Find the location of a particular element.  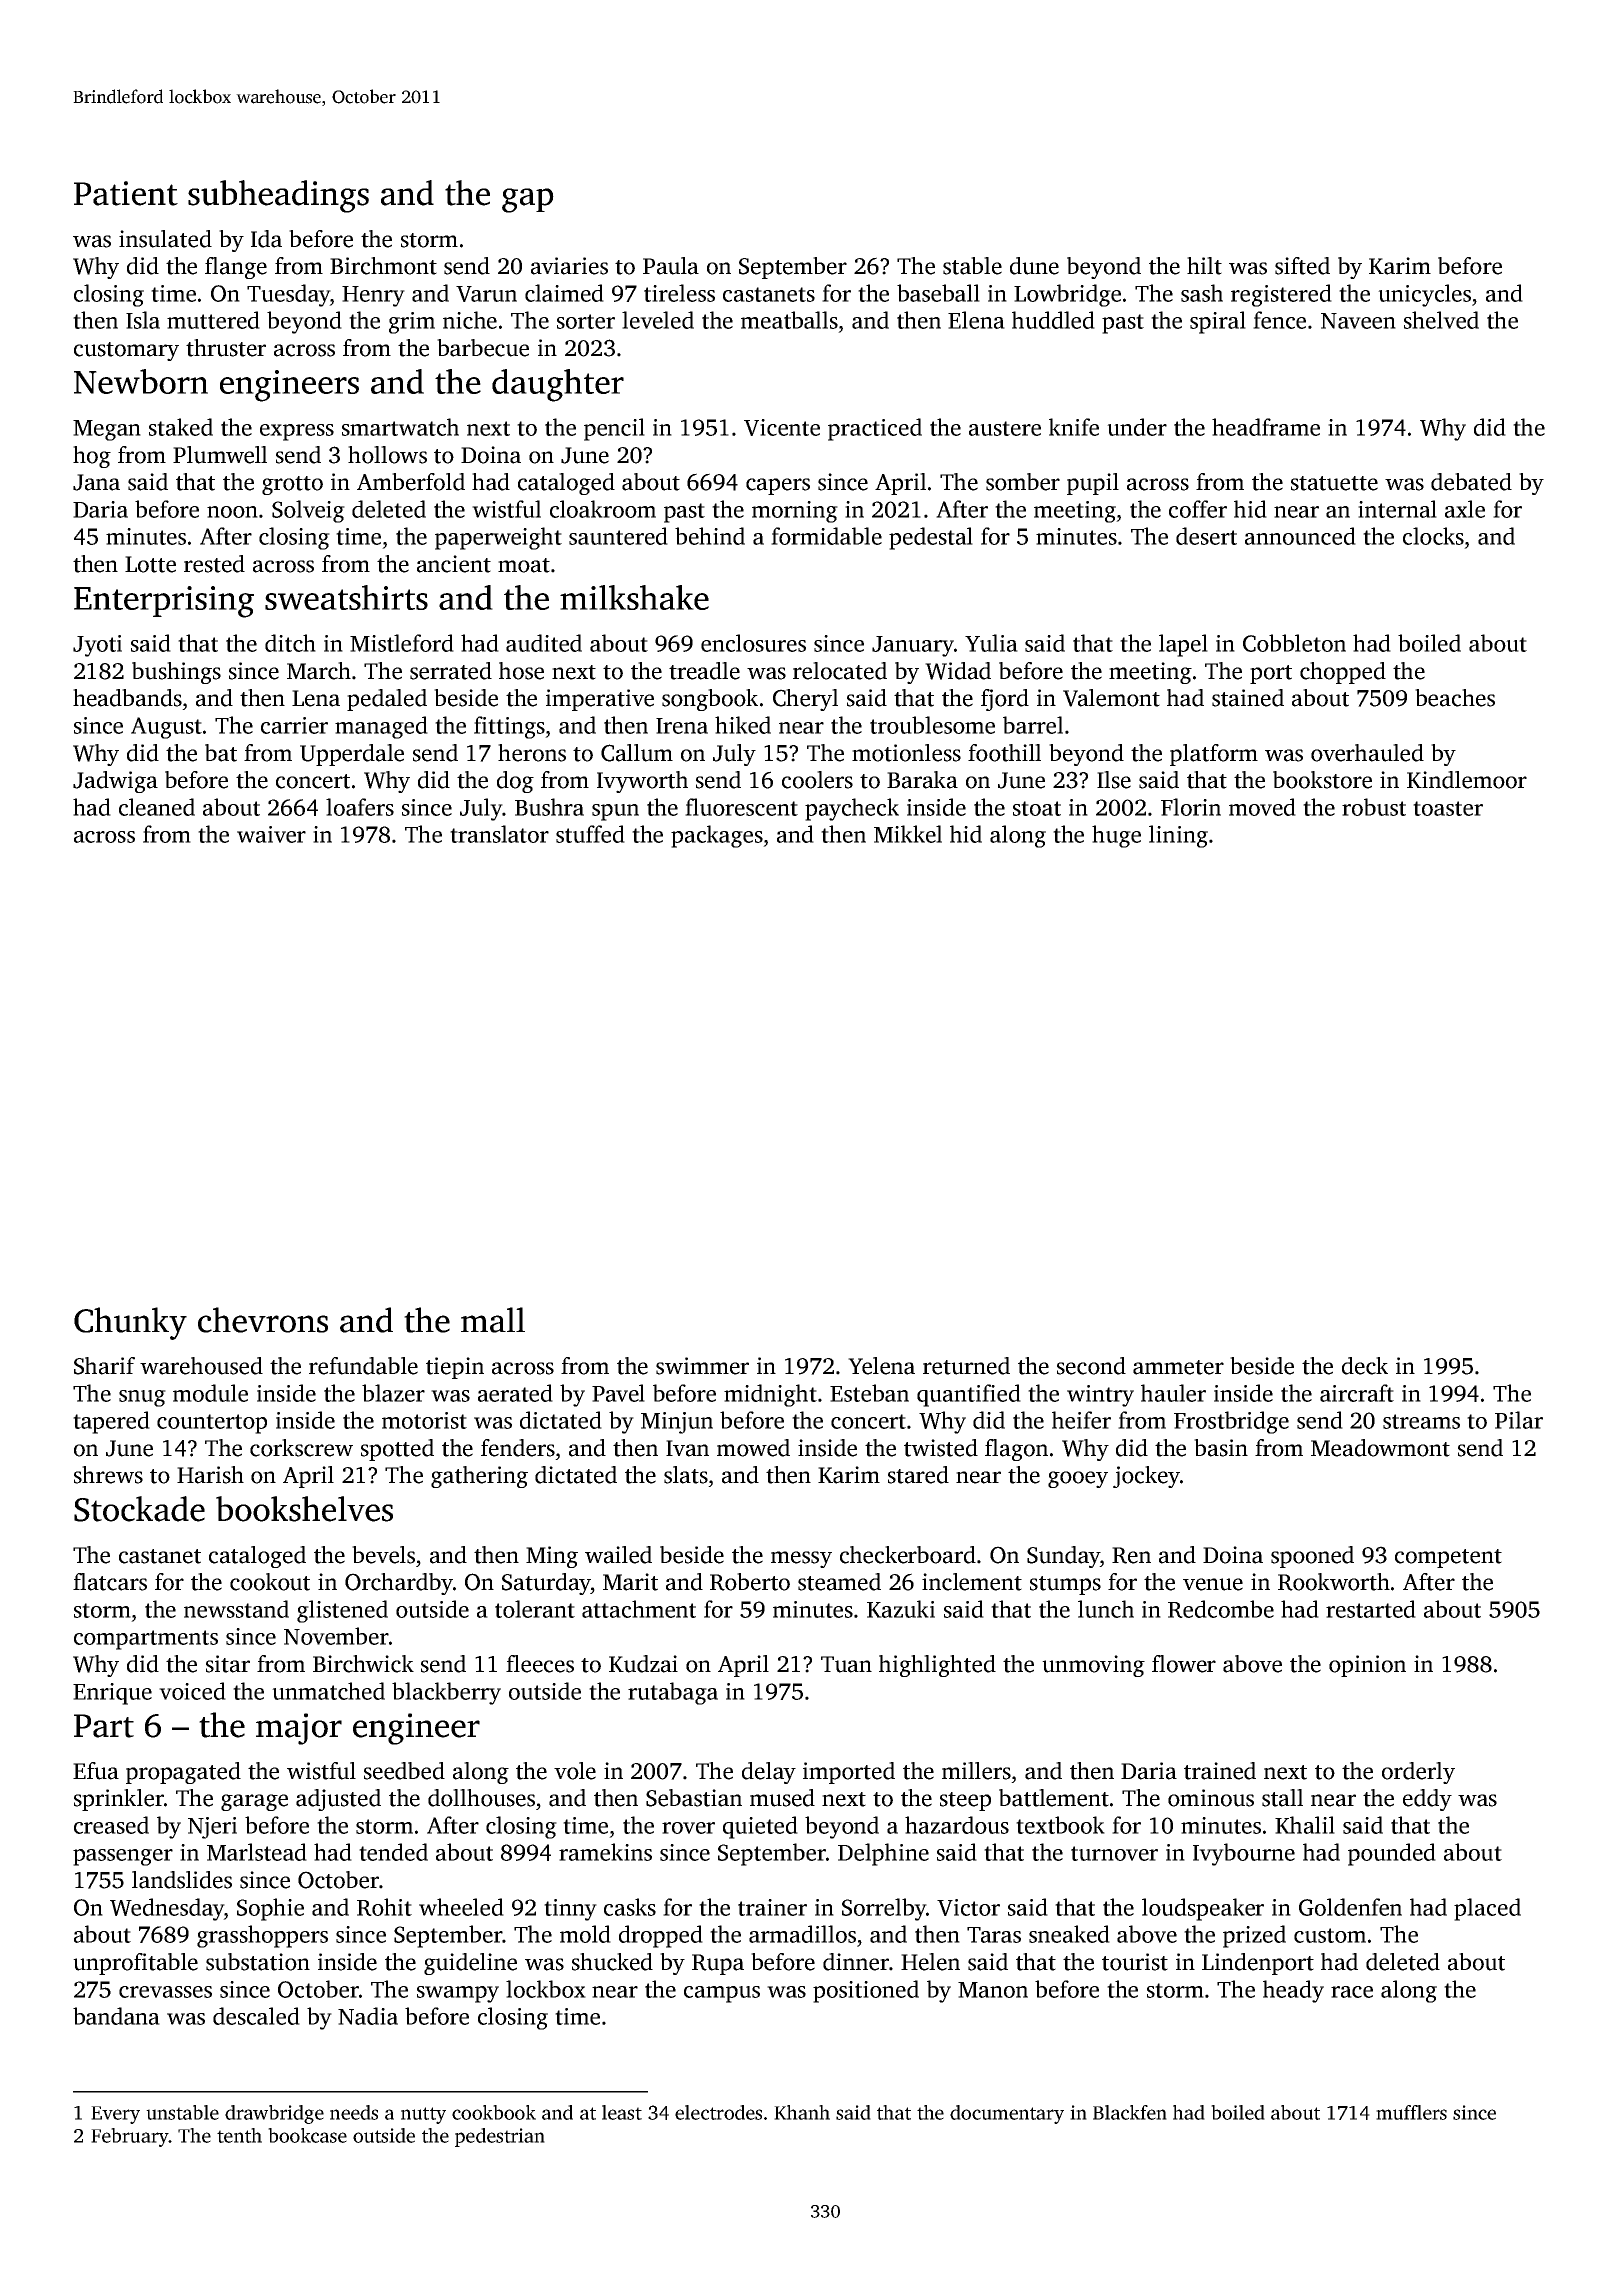

opinion is located at coordinates (1367, 1666).
